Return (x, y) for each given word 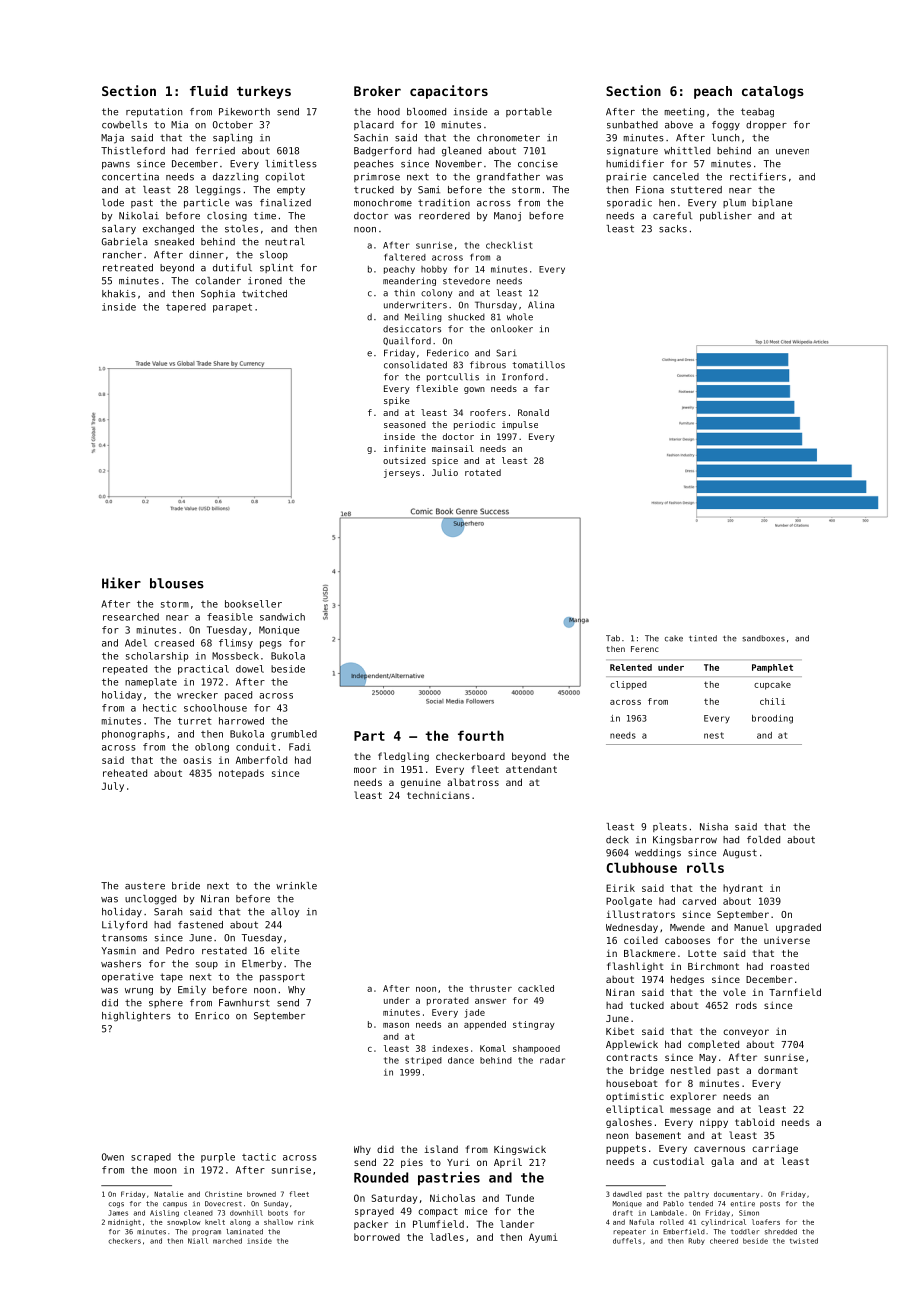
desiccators (412, 329)
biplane (772, 203)
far (541, 388)
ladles (447, 1237)
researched (131, 617)
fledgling (403, 757)
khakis (119, 294)
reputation (154, 112)
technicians (438, 795)
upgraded (798, 928)
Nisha (714, 827)
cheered (724, 1241)
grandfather (508, 178)
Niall (198, 1241)
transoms (124, 938)
